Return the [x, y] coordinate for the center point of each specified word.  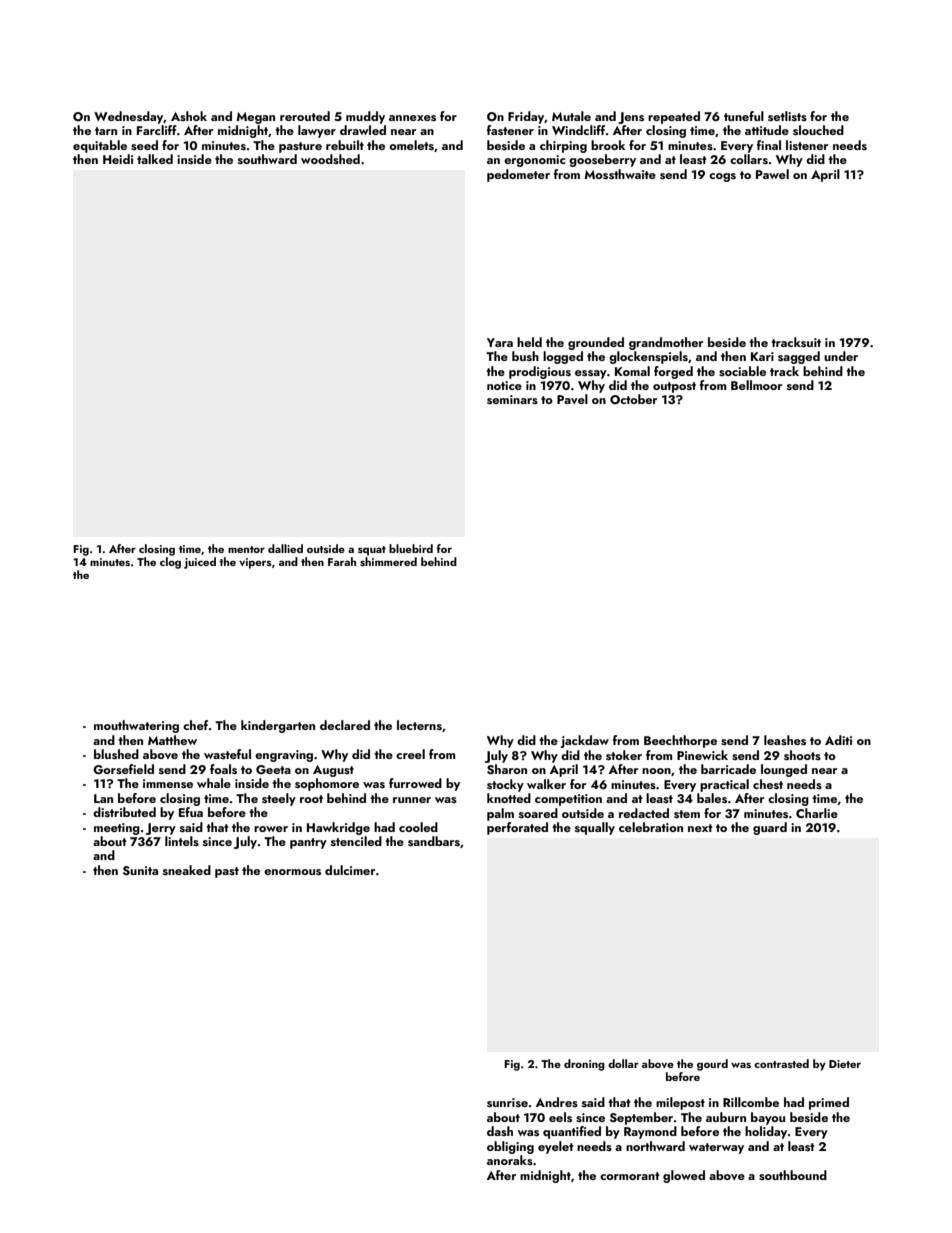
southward [267, 159]
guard [770, 828]
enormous [292, 872]
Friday [526, 117]
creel [410, 754]
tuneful [744, 116]
